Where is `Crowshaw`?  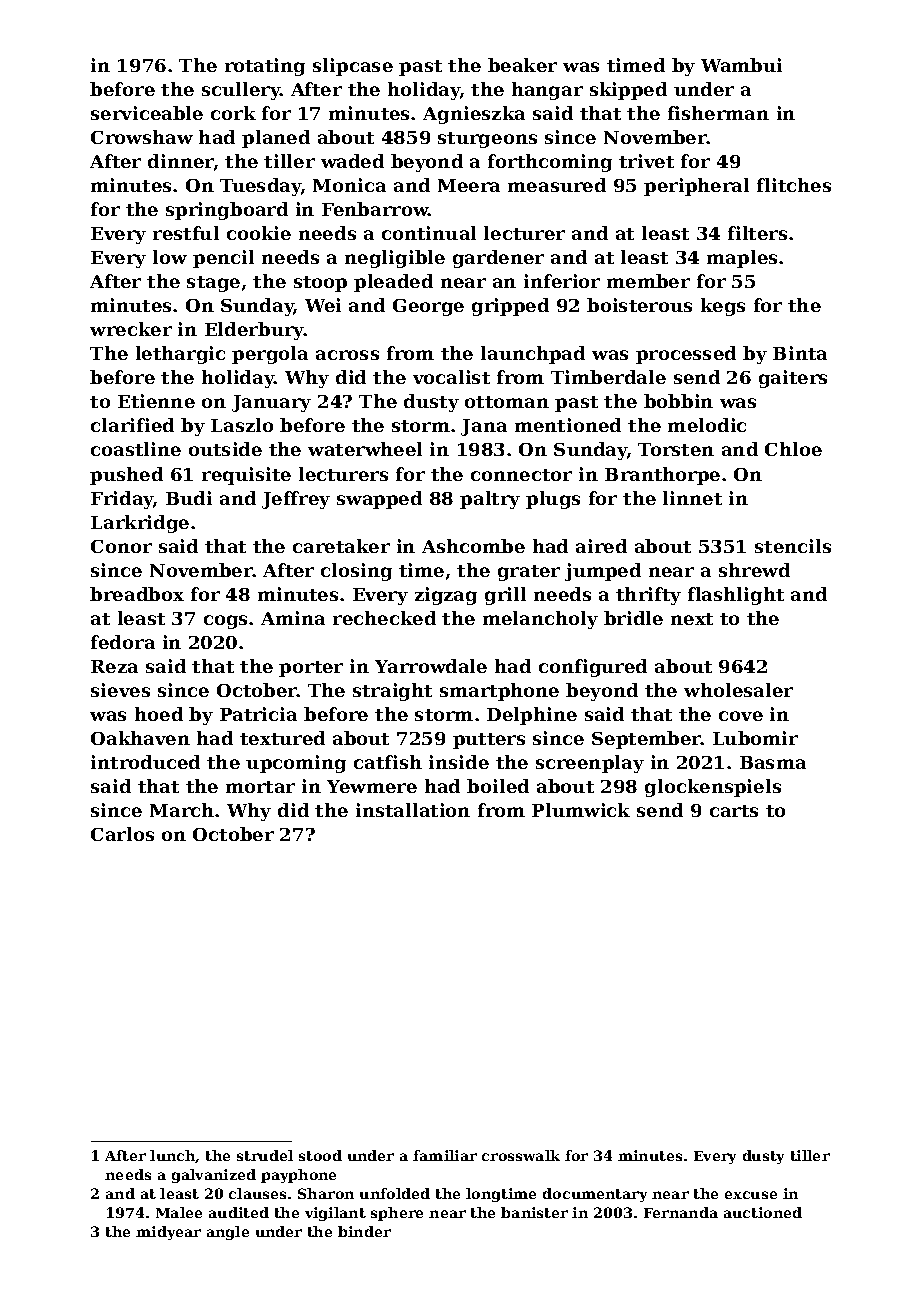 Crowshaw is located at coordinates (142, 137).
